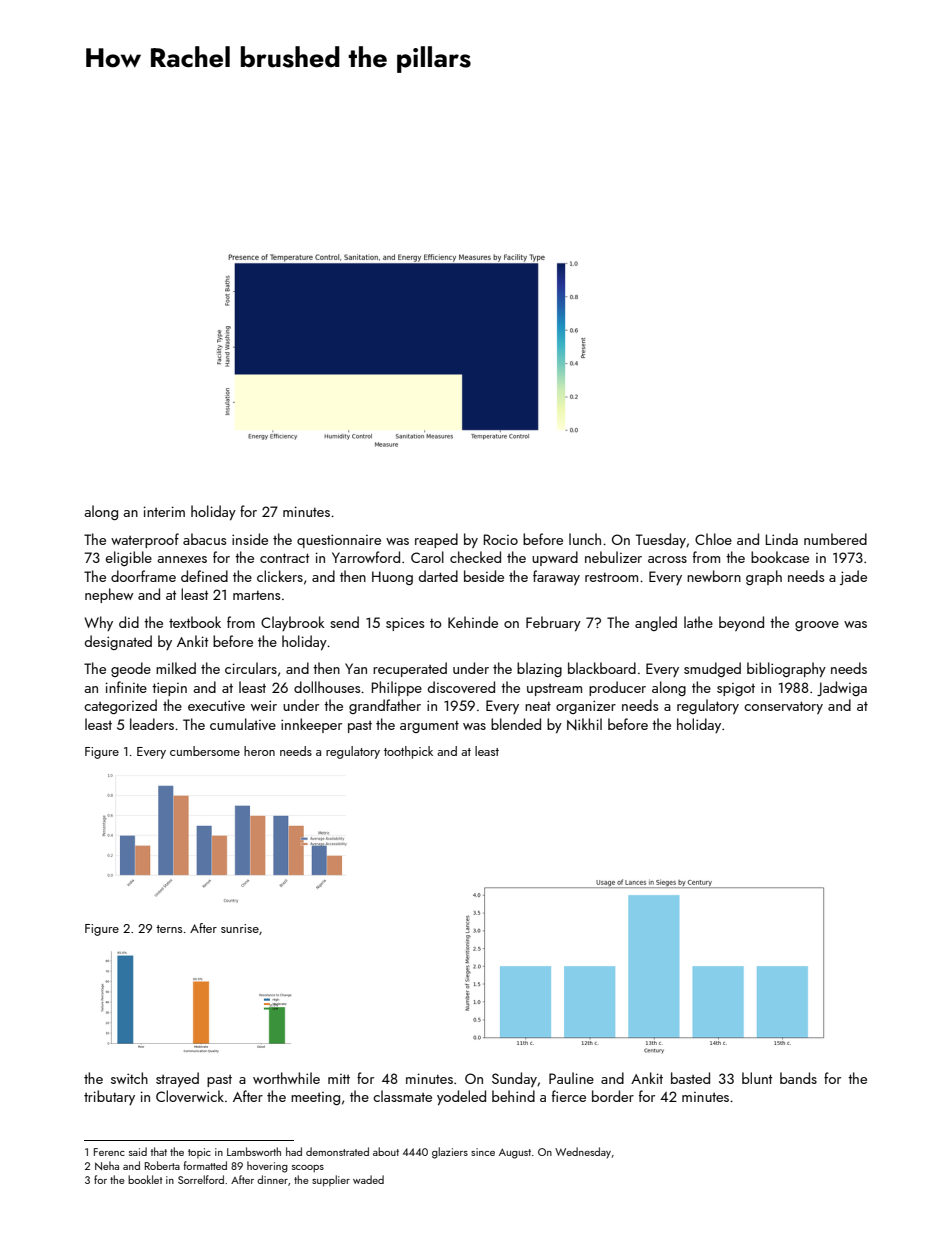 The height and width of the image is (1233, 952). Describe the element at coordinates (714, 576) in the image. I see `newborn` at that location.
